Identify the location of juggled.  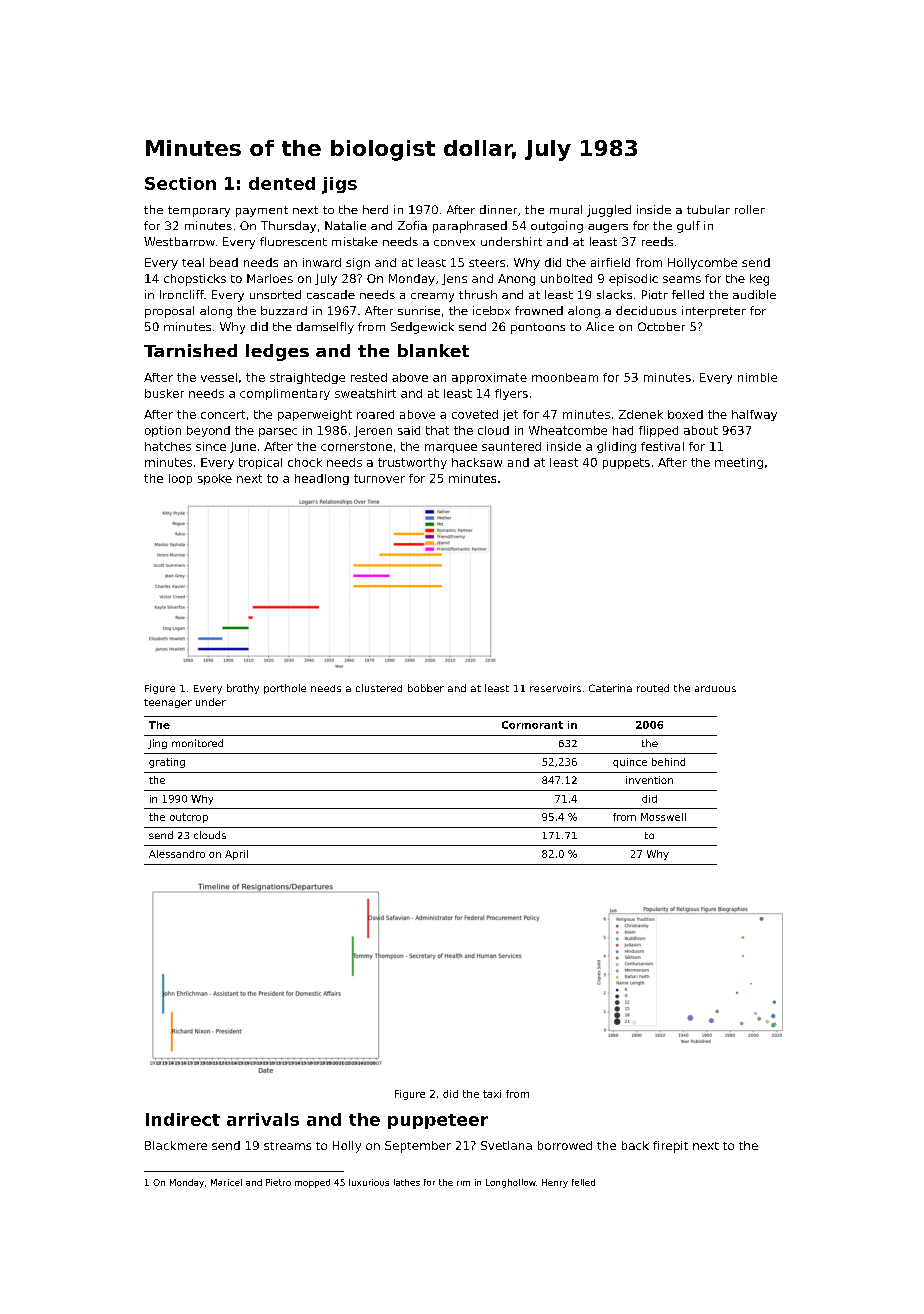
(609, 211).
